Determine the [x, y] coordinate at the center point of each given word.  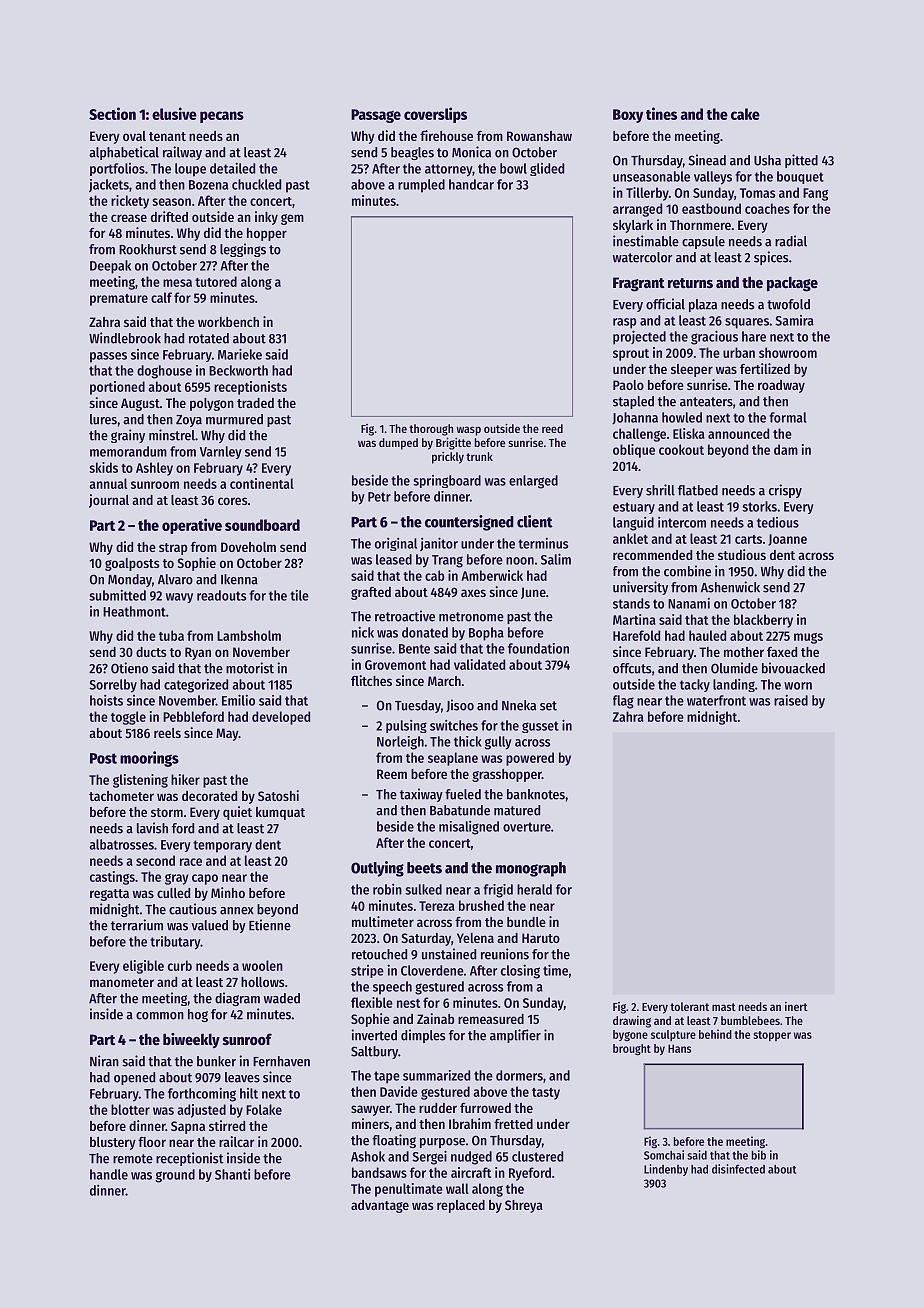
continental [262, 483]
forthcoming [202, 1095]
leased [394, 559]
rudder [438, 1108]
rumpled [421, 186]
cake [745, 114]
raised [791, 700]
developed [281, 718]
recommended [652, 555]
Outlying [377, 869]
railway [182, 153]
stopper [772, 1036]
